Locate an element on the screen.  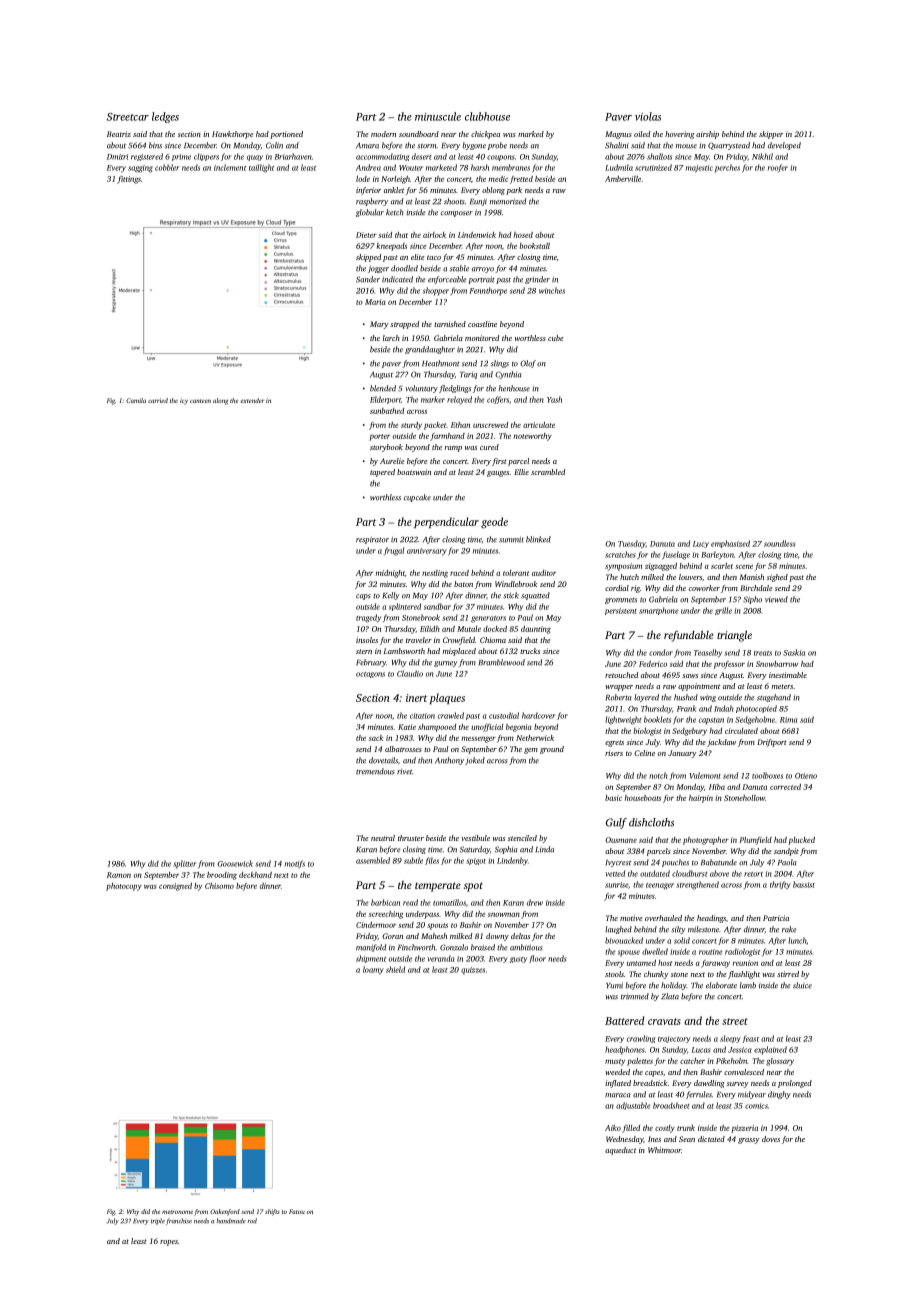
clubhouse is located at coordinates (487, 116).
